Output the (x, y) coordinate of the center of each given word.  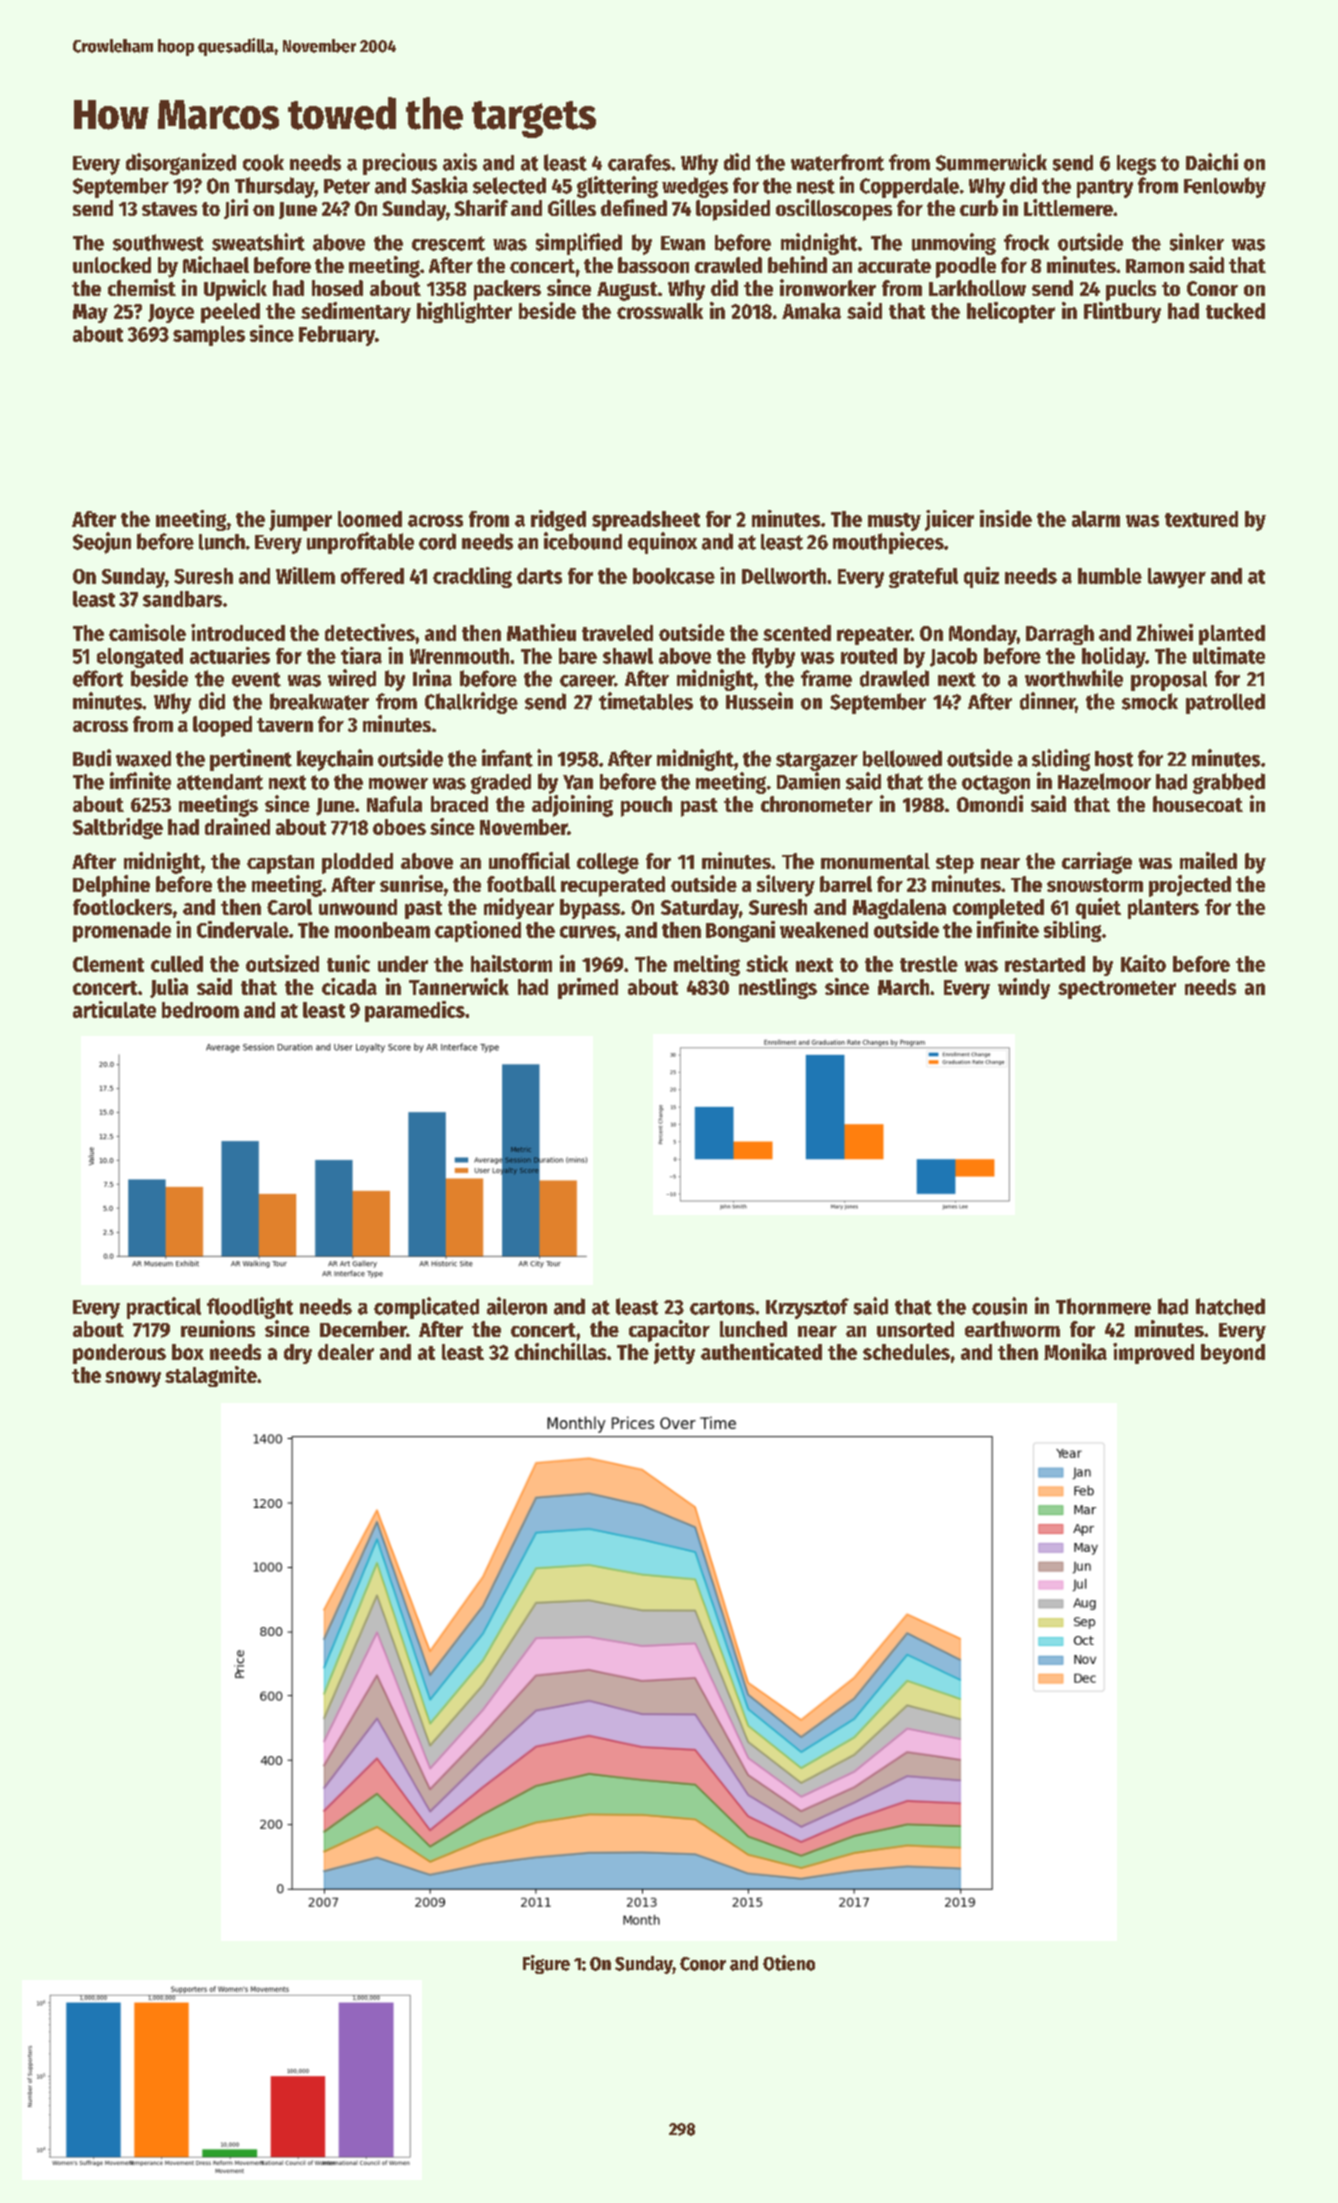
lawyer (1177, 578)
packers (507, 290)
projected (1190, 886)
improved (1153, 1353)
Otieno (789, 1963)
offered (372, 576)
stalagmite (211, 1376)
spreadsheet (646, 521)
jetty (674, 1353)
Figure (546, 1964)
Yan (578, 782)
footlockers (122, 907)
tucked (1235, 311)
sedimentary (356, 312)
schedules (906, 1352)
